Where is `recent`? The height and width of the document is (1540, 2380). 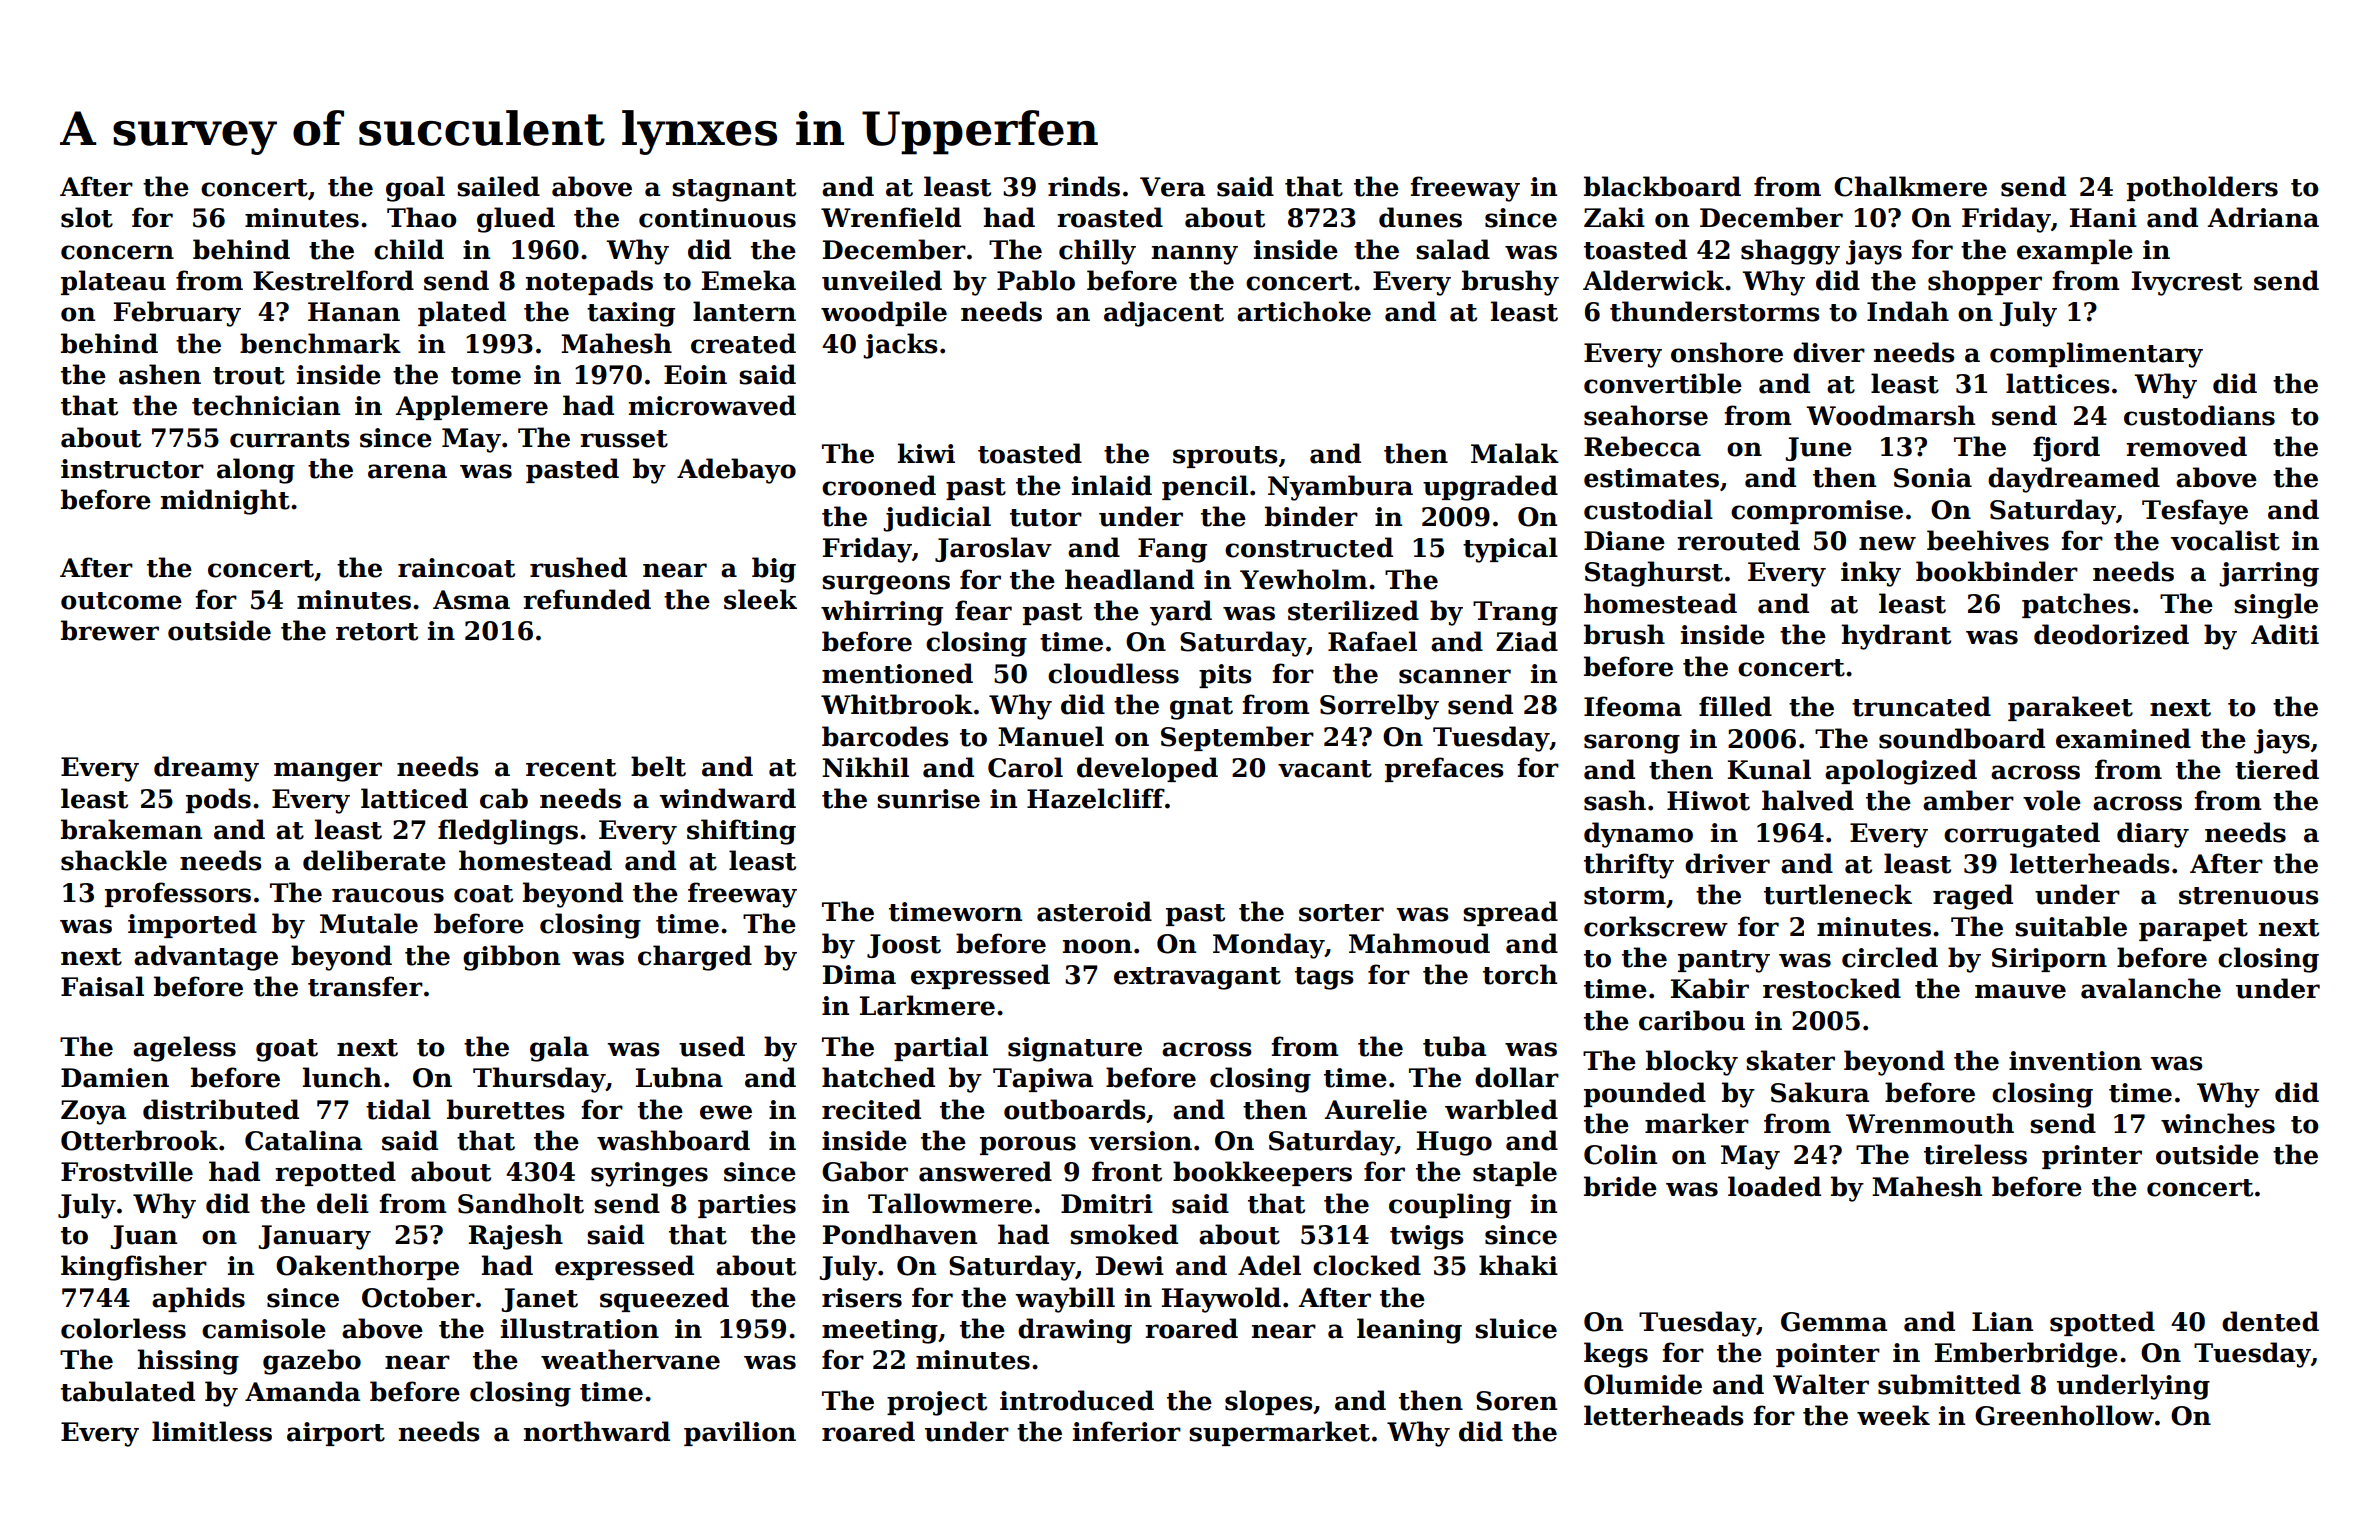
recent is located at coordinates (571, 768).
